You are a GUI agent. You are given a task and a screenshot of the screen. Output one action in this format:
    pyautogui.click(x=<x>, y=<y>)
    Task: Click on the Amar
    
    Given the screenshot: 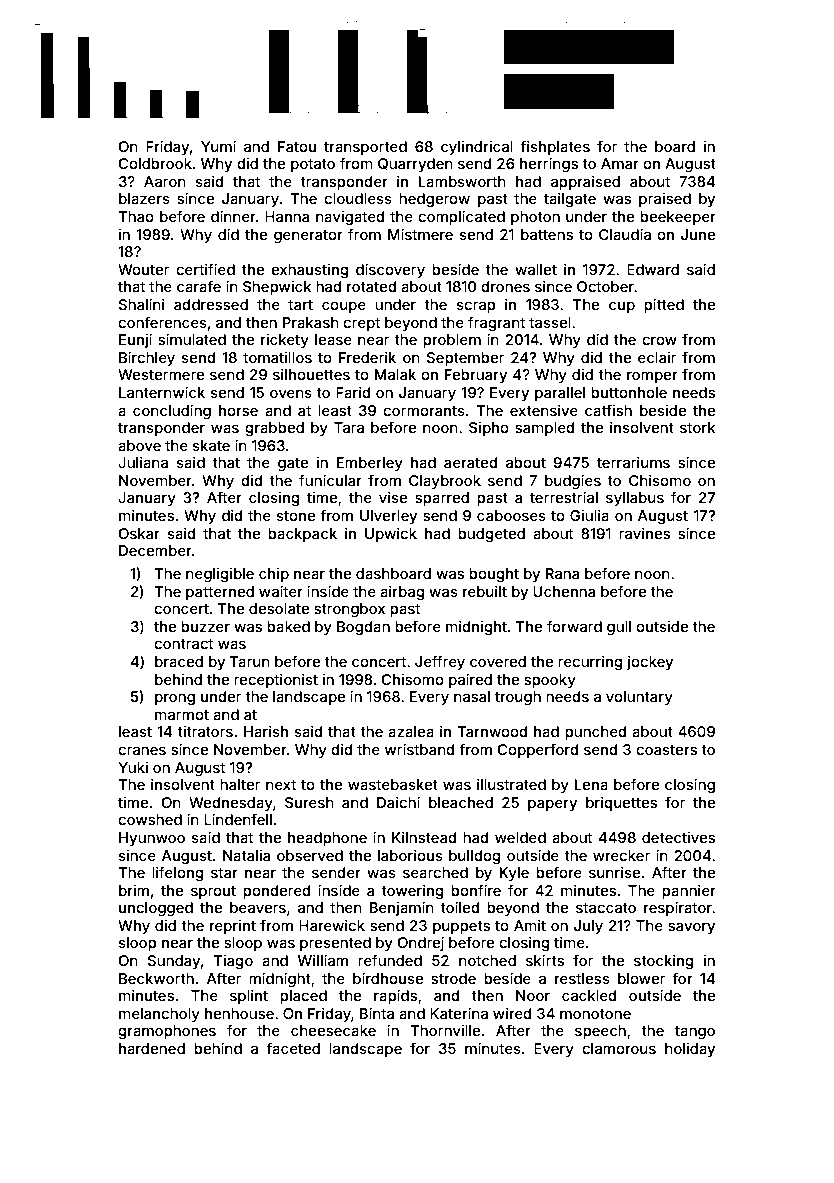 What is the action you would take?
    pyautogui.click(x=620, y=163)
